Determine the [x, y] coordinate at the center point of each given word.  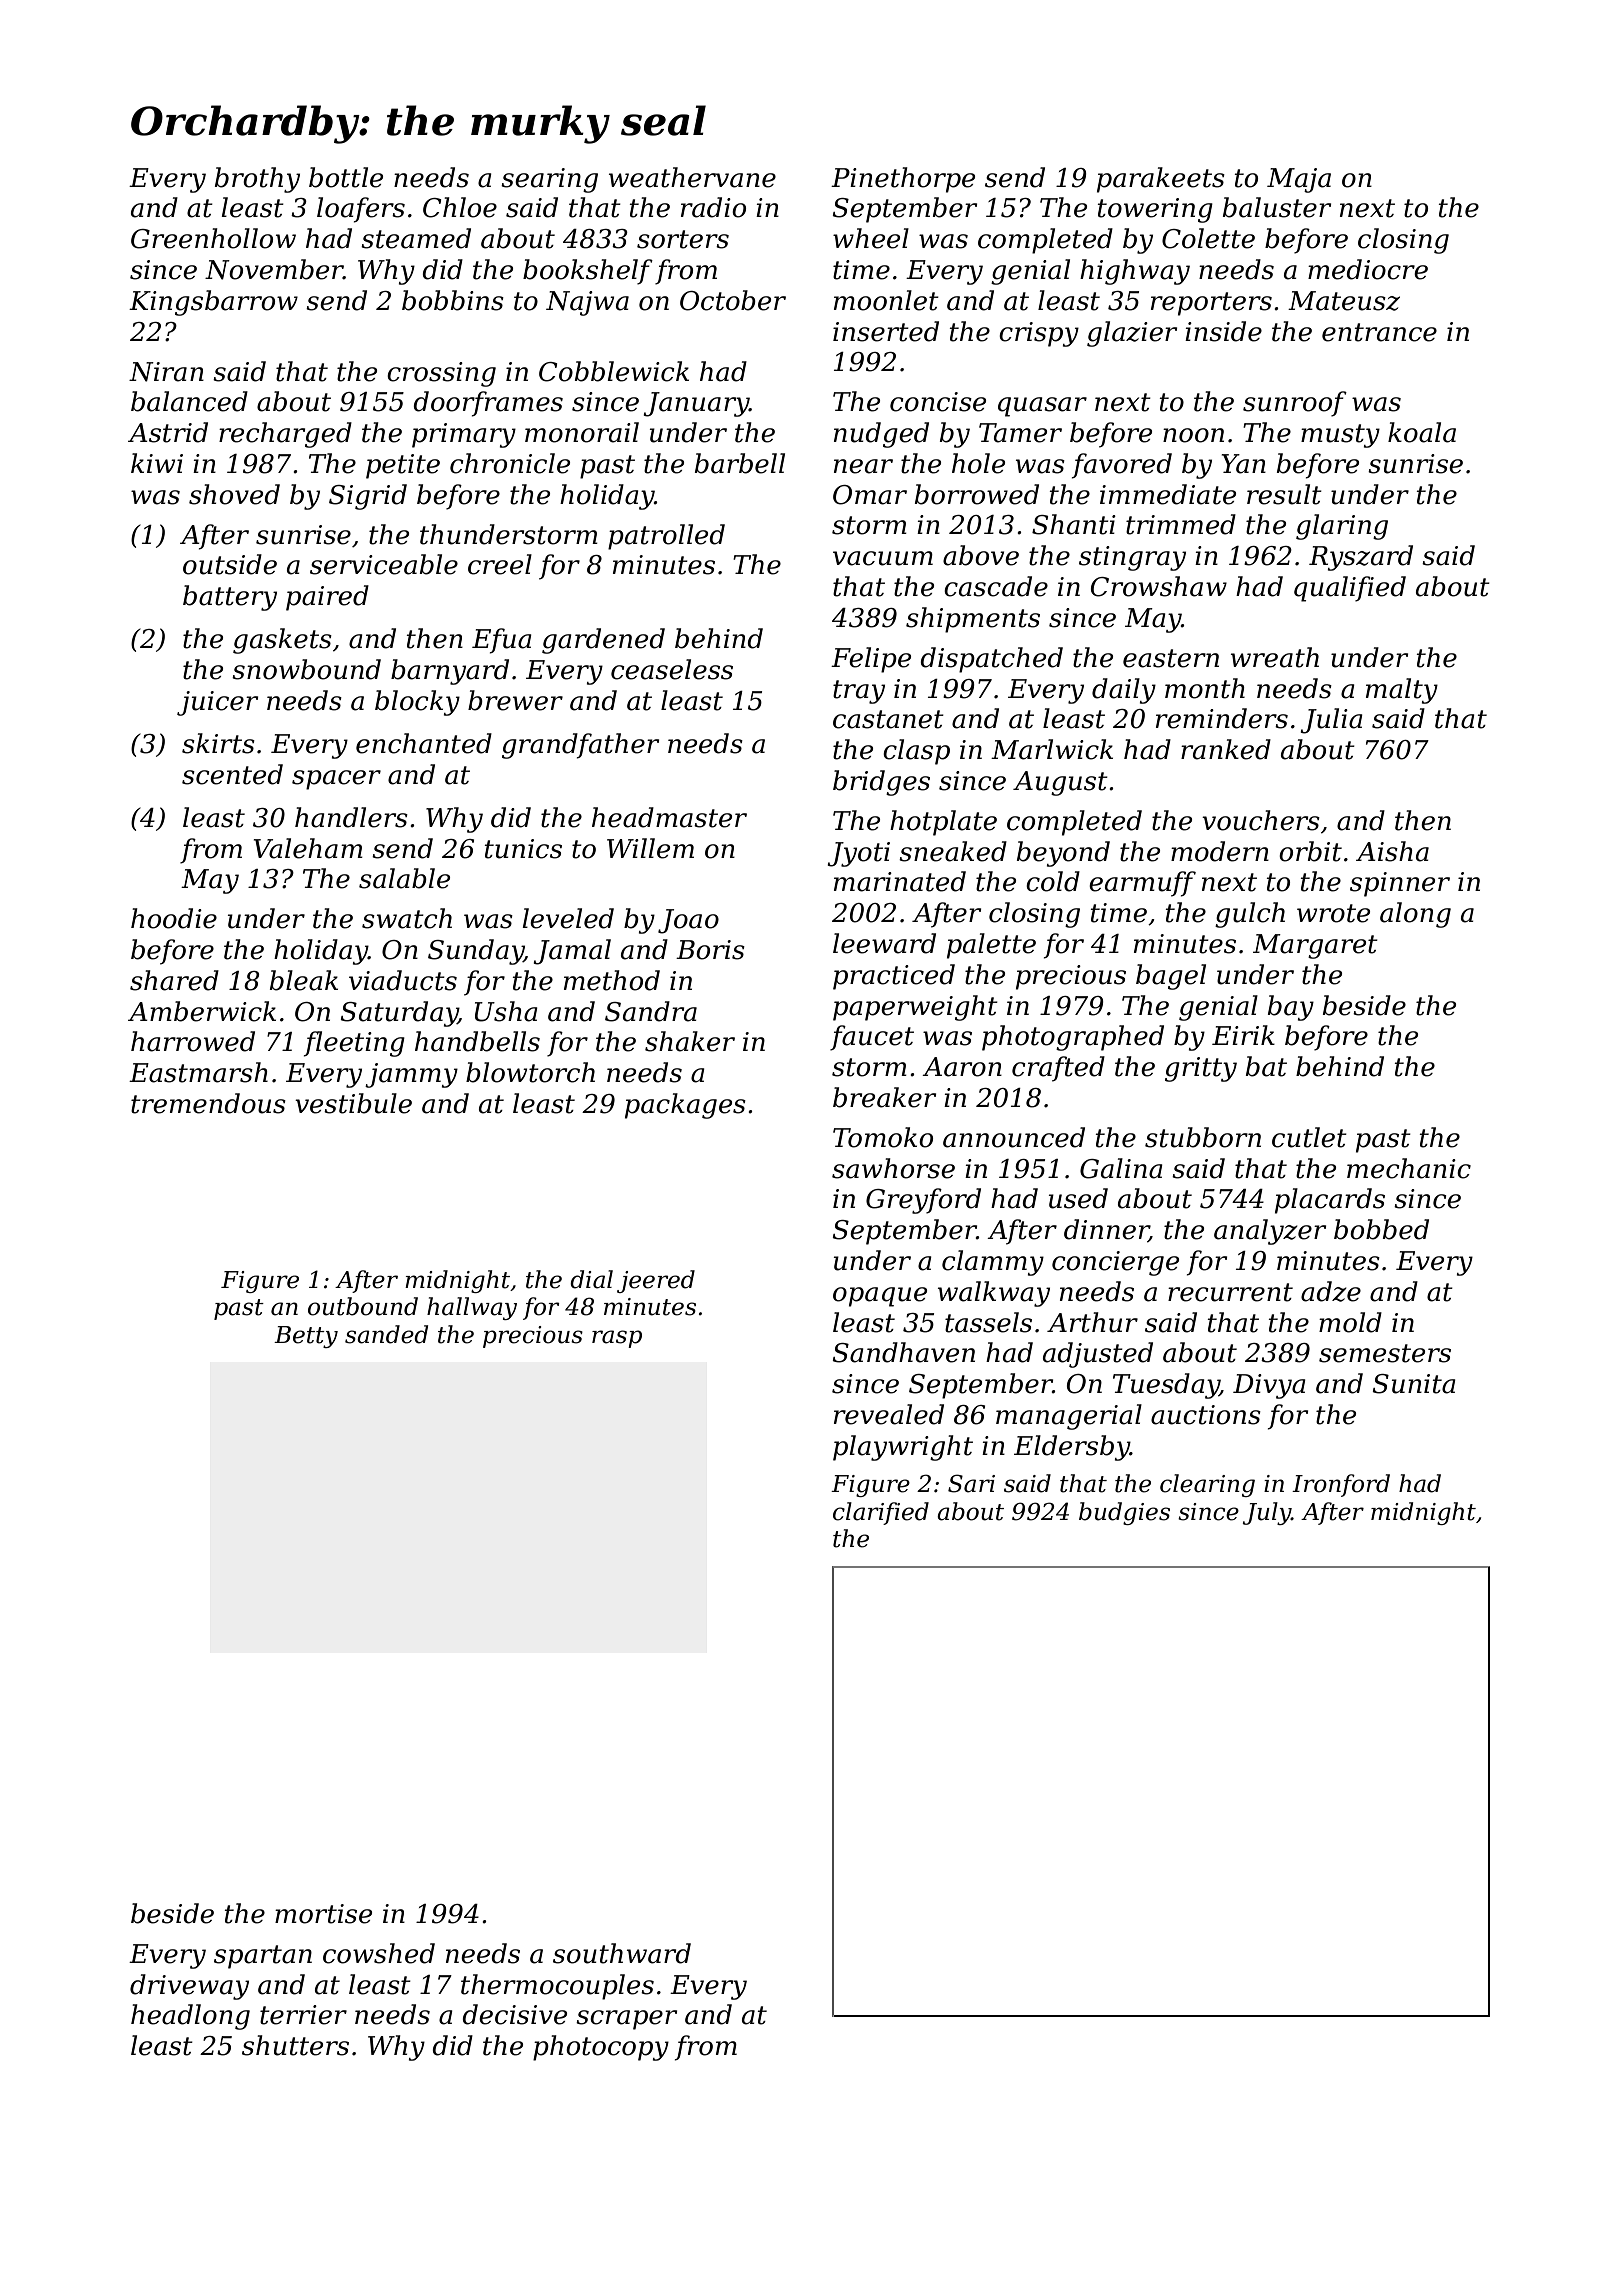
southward [622, 1953]
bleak [304, 980]
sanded [386, 1334]
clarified [881, 1513]
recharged [285, 435]
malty [1402, 691]
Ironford [1341, 1485]
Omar [870, 495]
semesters [1385, 1353]
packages [685, 1106]
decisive [514, 2014]
